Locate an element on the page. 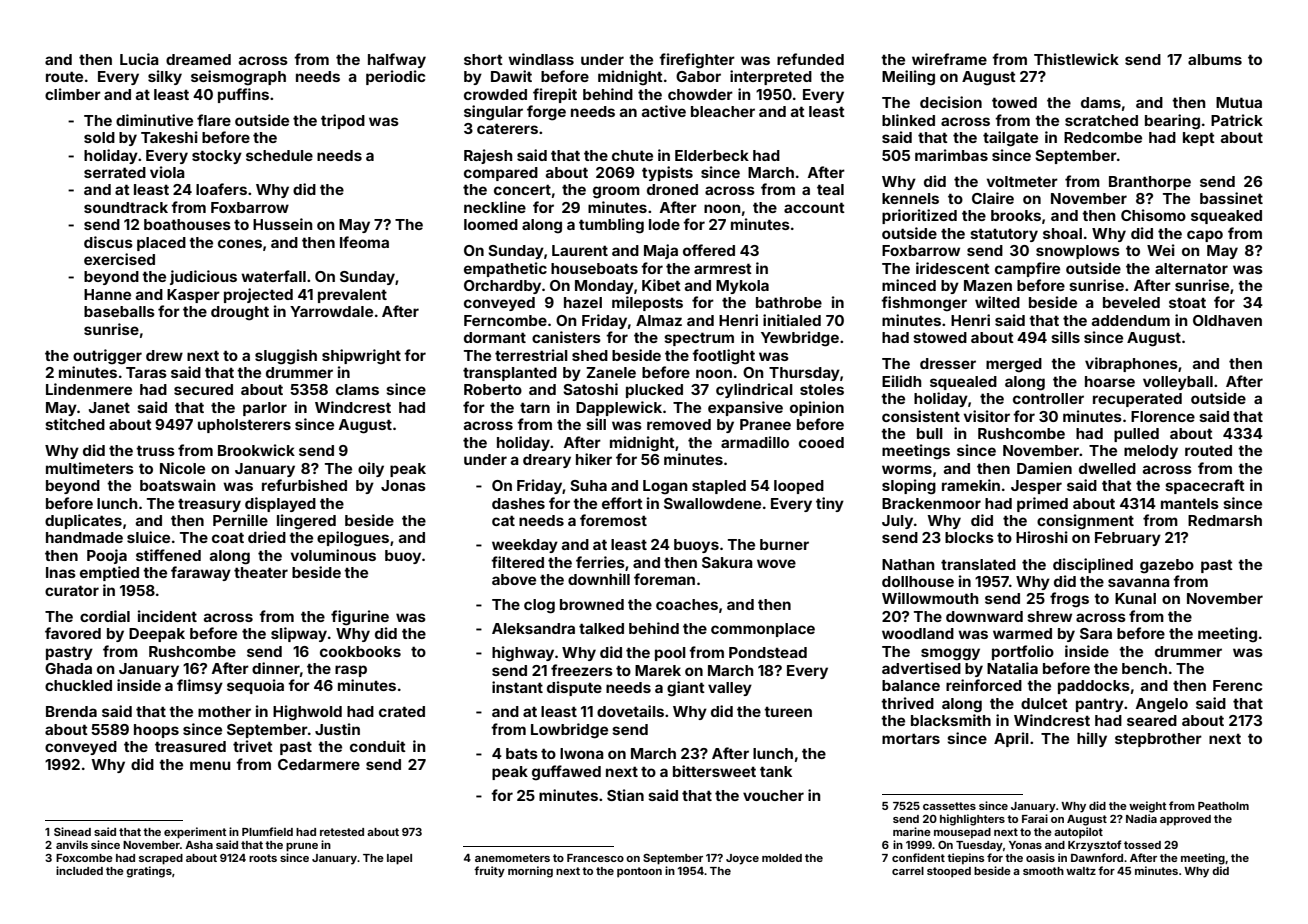  effort is located at coordinates (622, 503).
